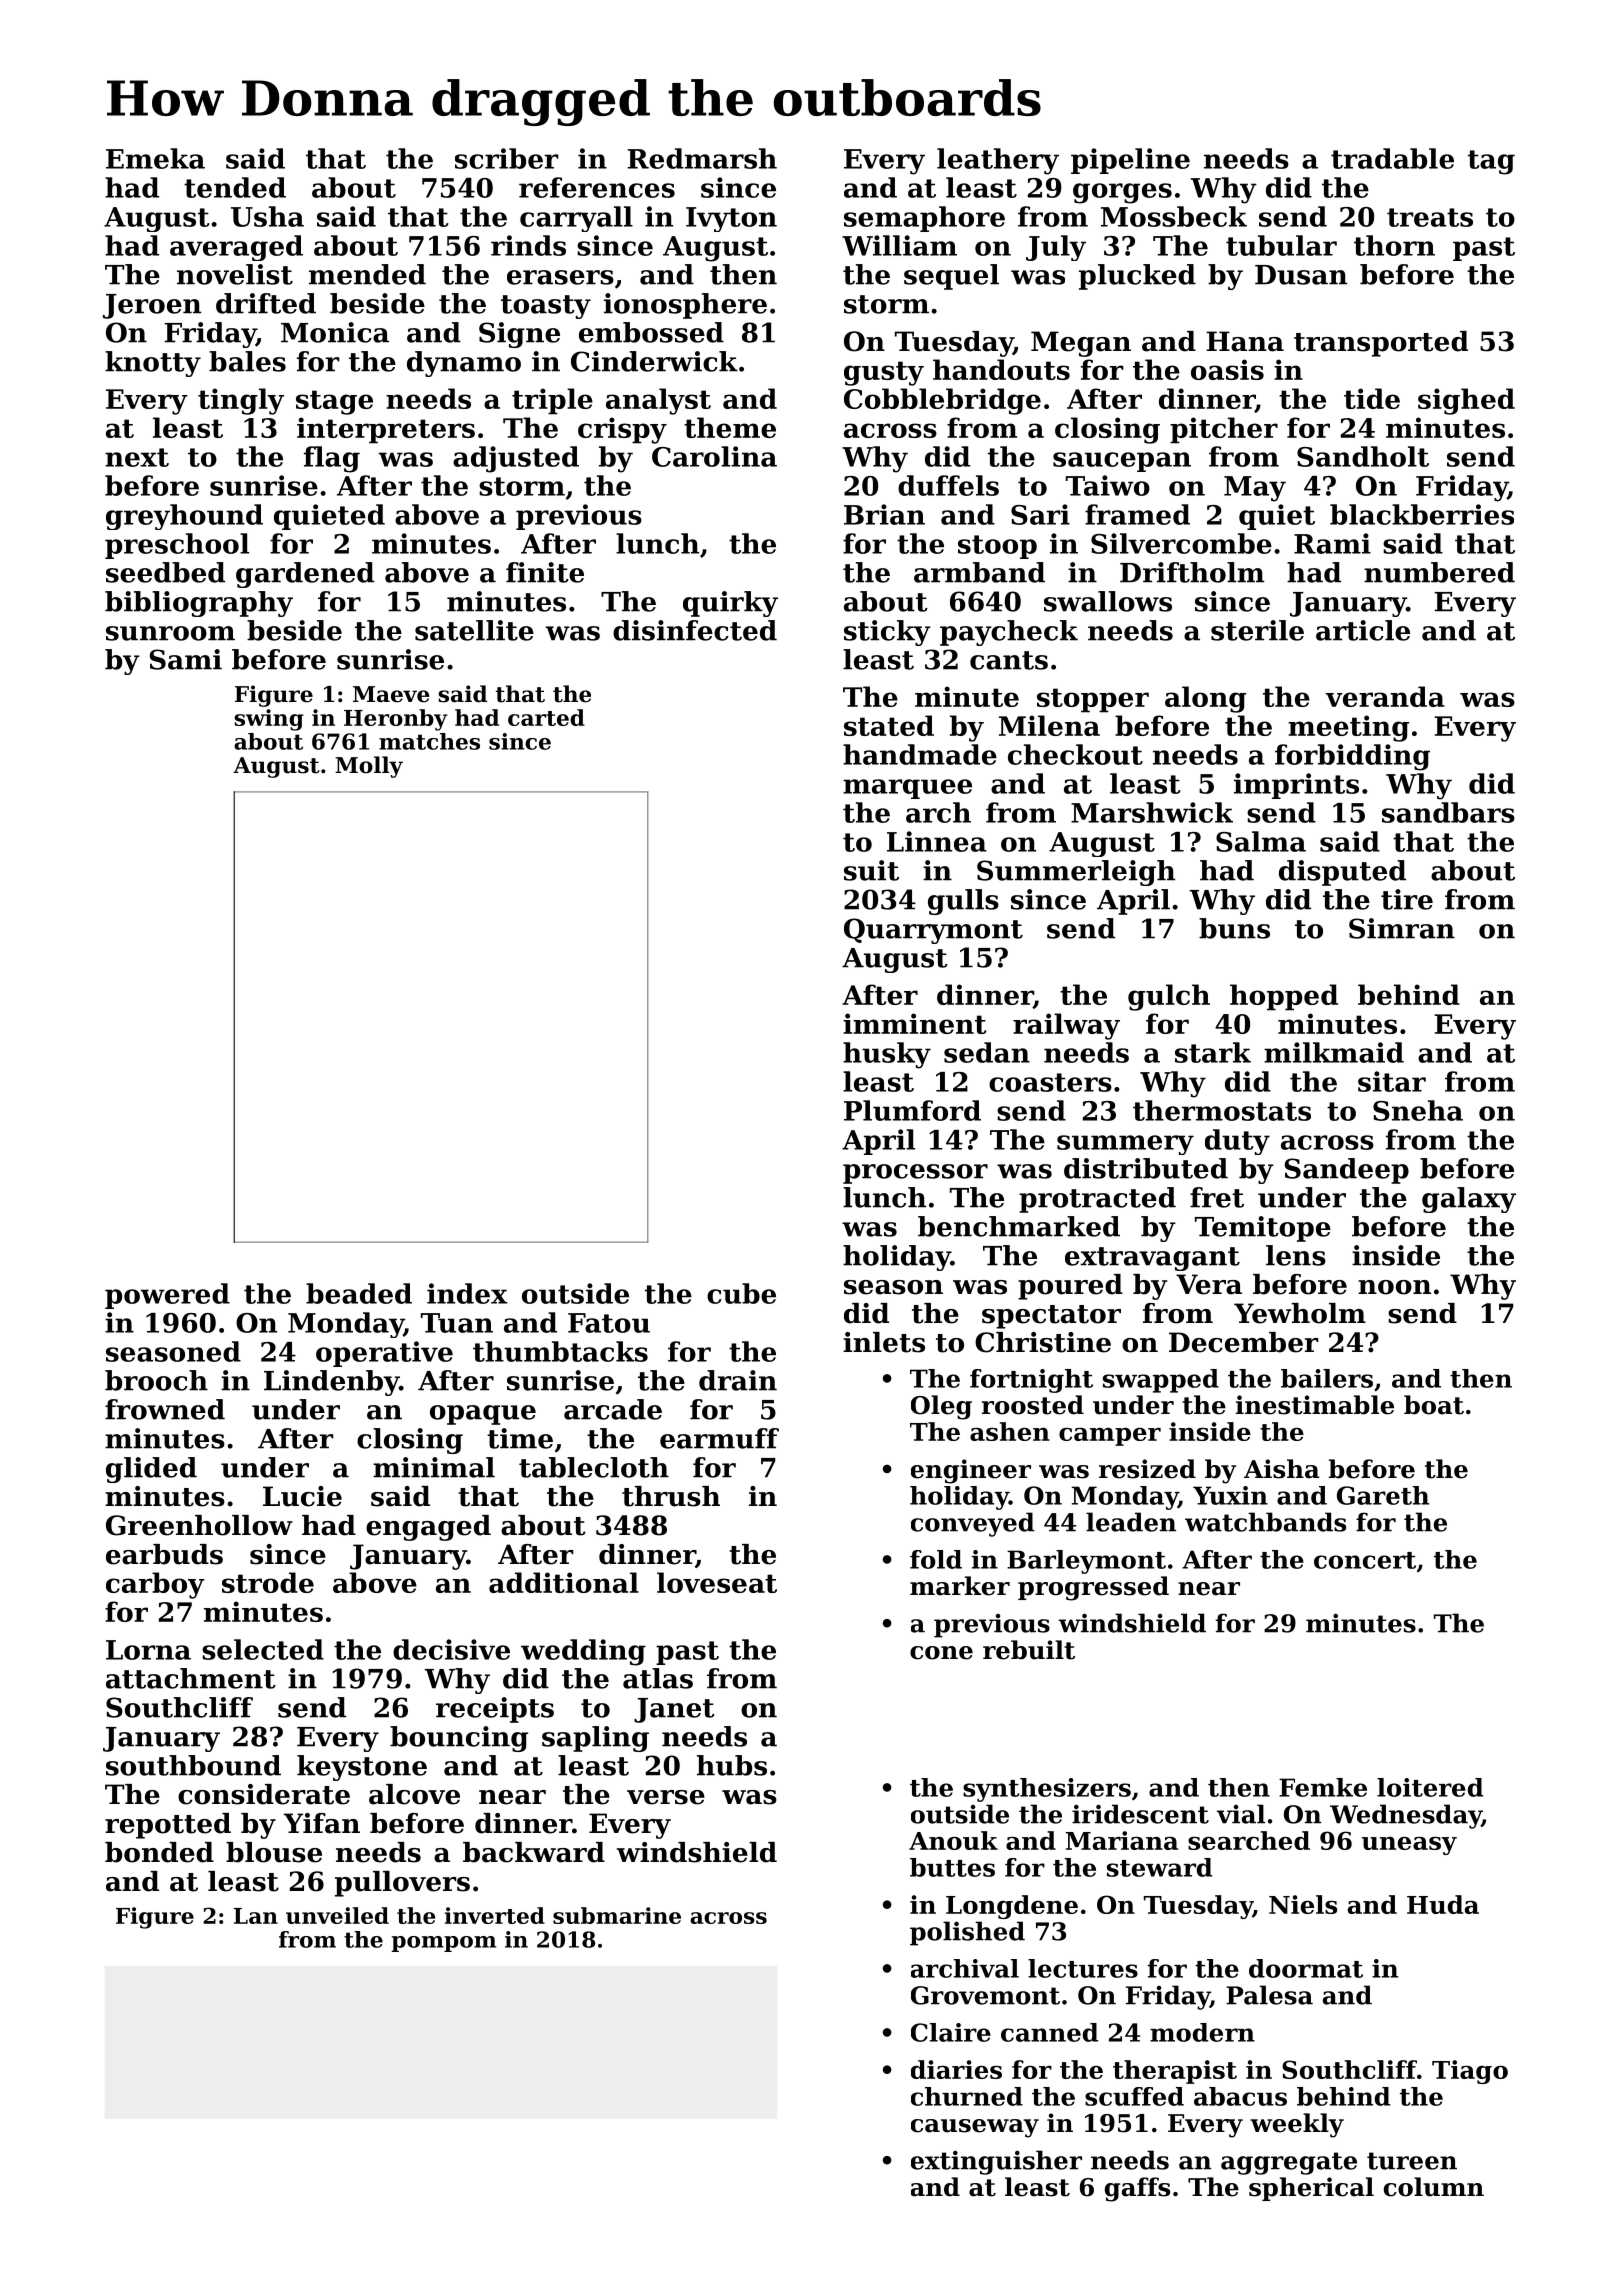  Describe the element at coordinates (1469, 1200) in the screenshot. I see `galaxy` at that location.
